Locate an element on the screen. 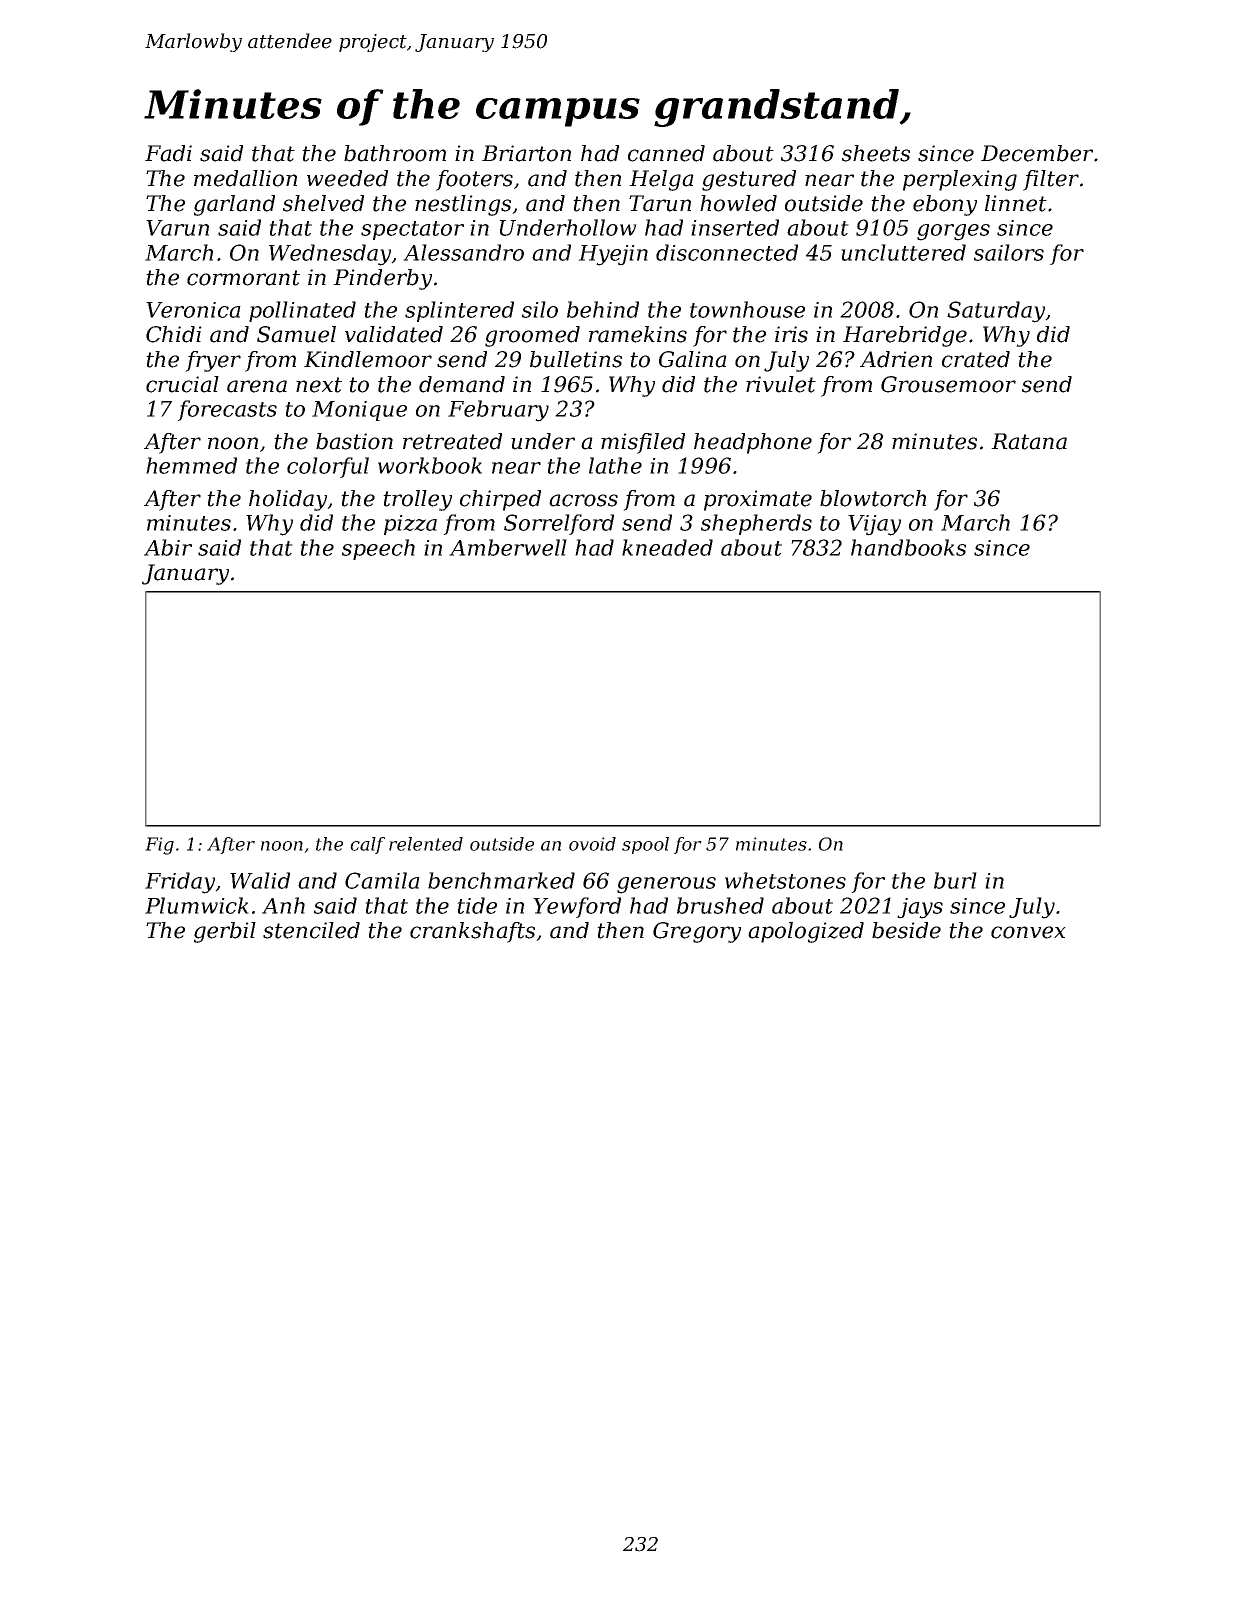  arena is located at coordinates (257, 386).
